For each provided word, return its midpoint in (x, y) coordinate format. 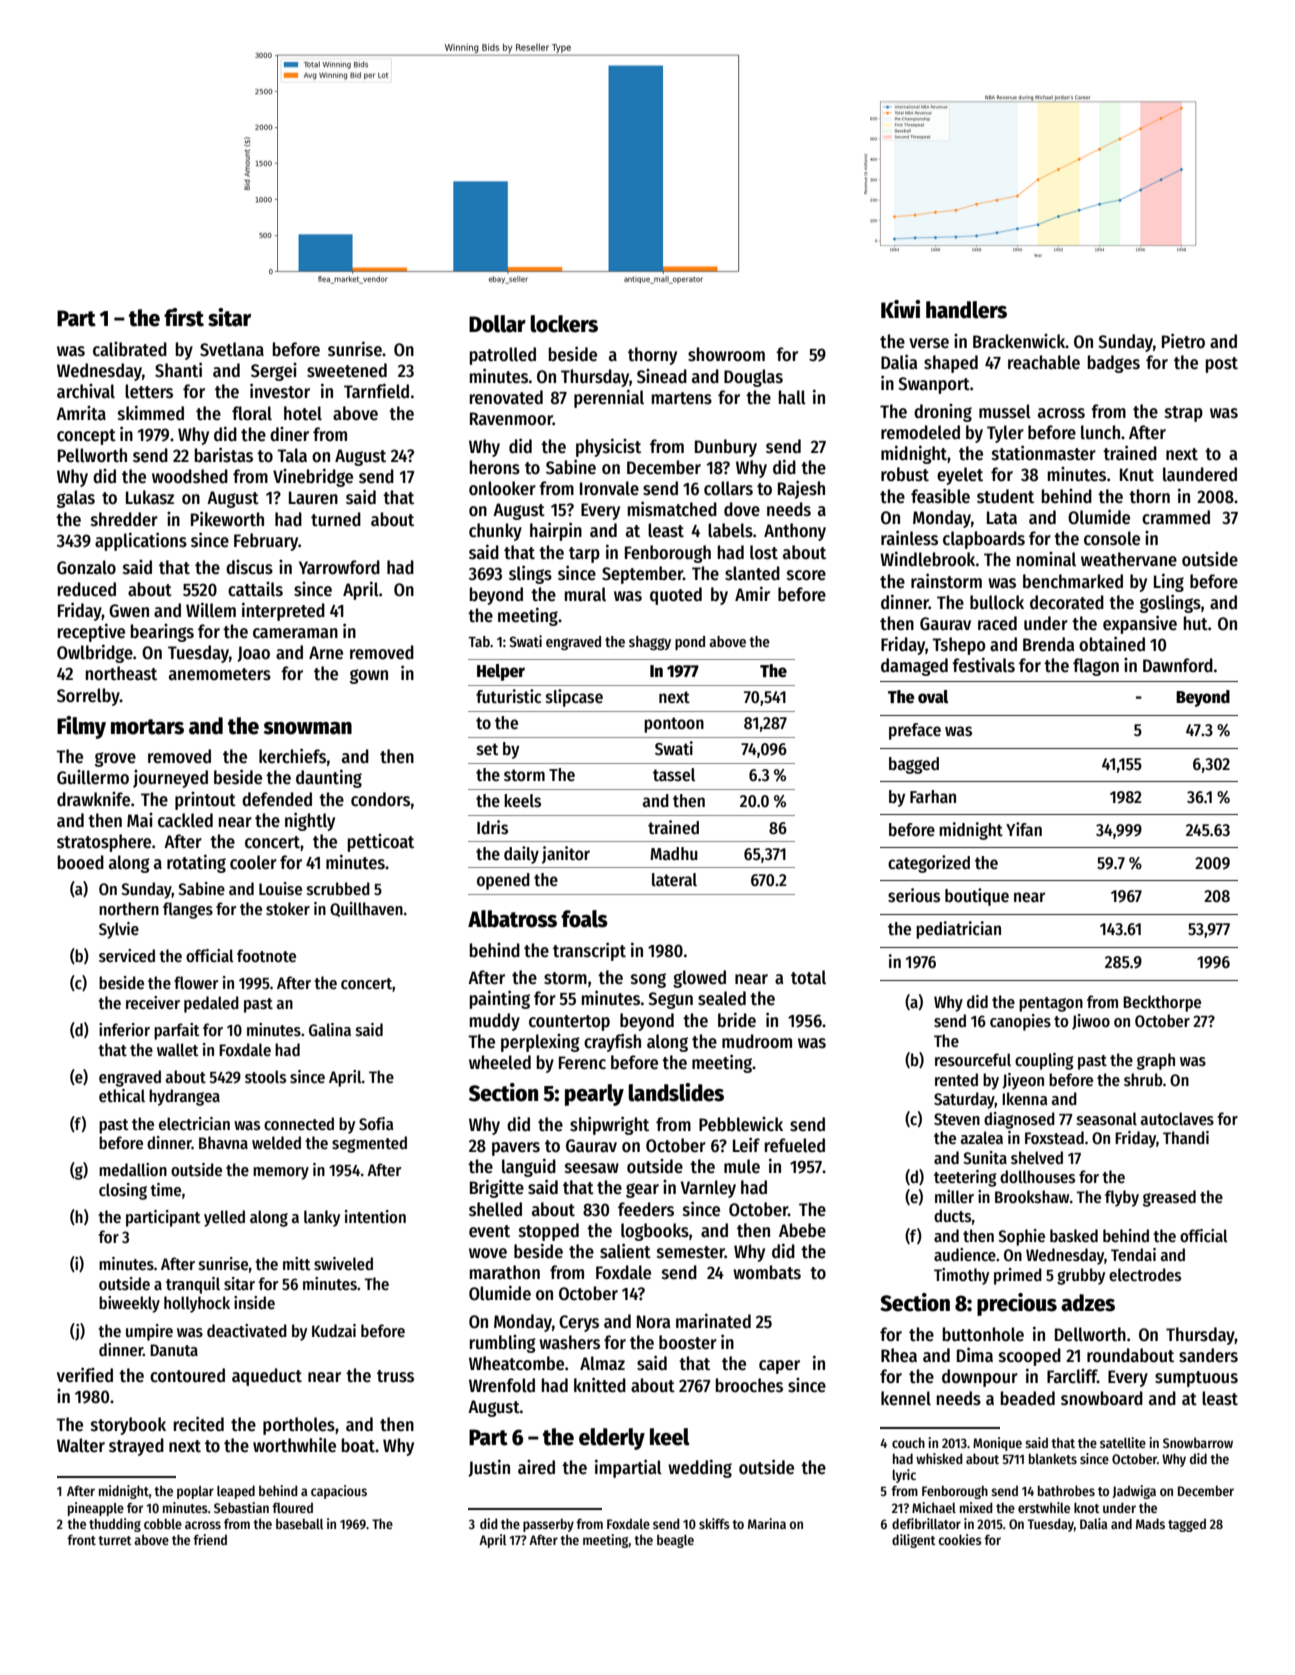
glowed (699, 979)
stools (265, 1077)
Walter (81, 1445)
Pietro (1183, 341)
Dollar (497, 324)
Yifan (1024, 829)
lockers (564, 324)
